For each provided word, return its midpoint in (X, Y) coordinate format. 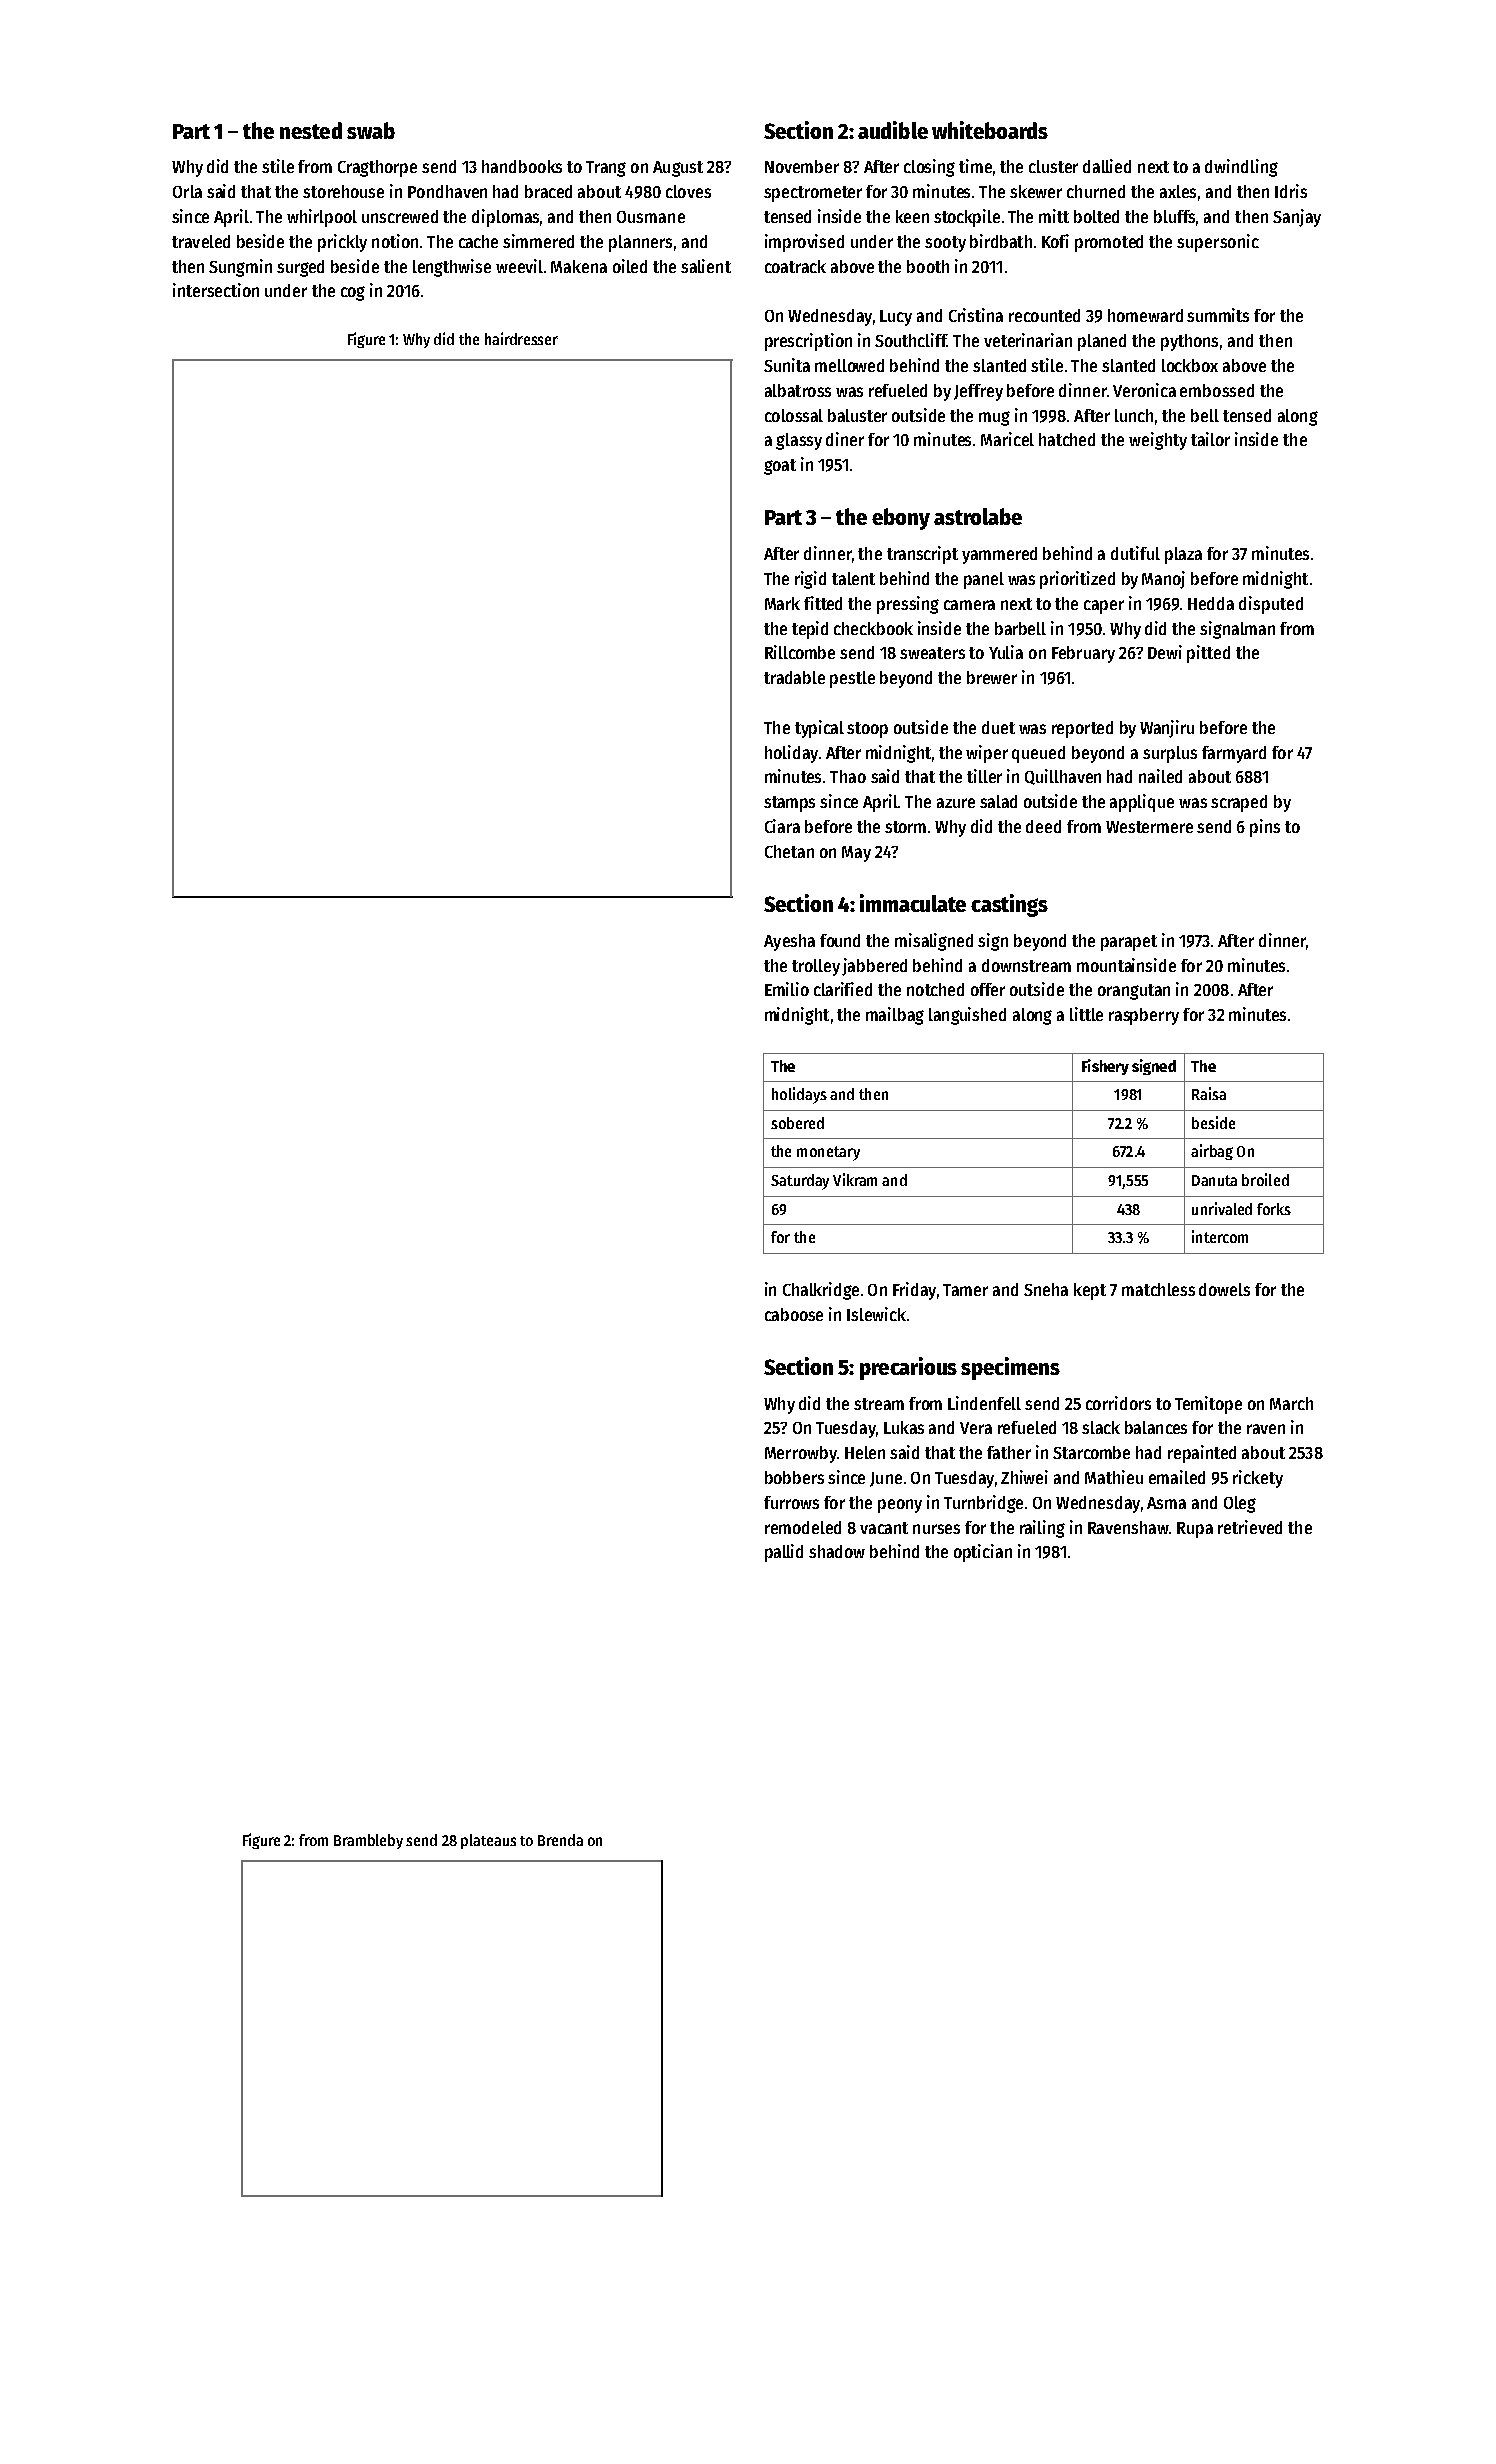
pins (1265, 828)
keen (912, 216)
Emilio (787, 989)
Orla (187, 191)
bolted (1096, 216)
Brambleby (368, 1841)
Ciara (782, 826)
